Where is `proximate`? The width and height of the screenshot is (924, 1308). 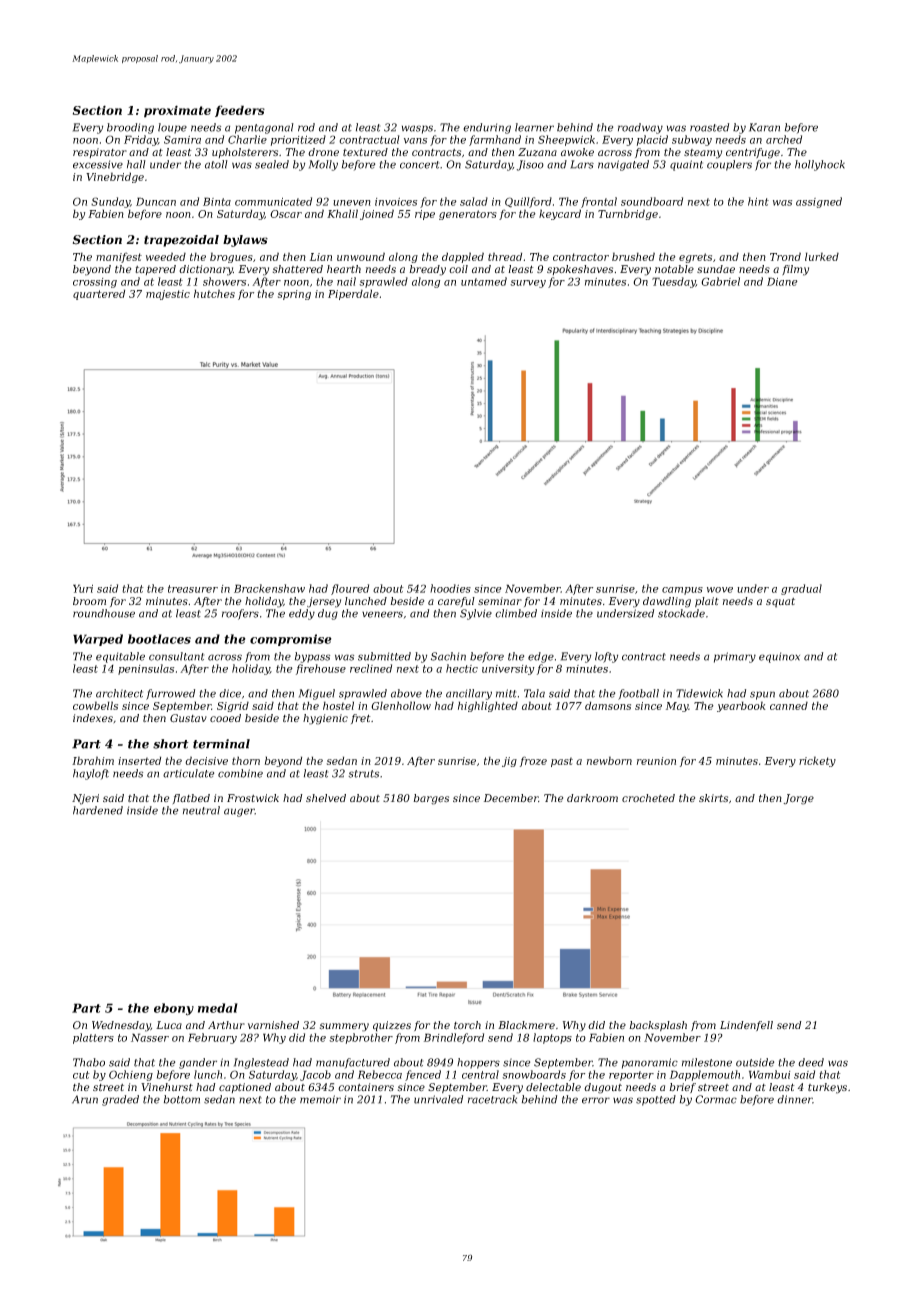
proximate is located at coordinates (177, 111).
